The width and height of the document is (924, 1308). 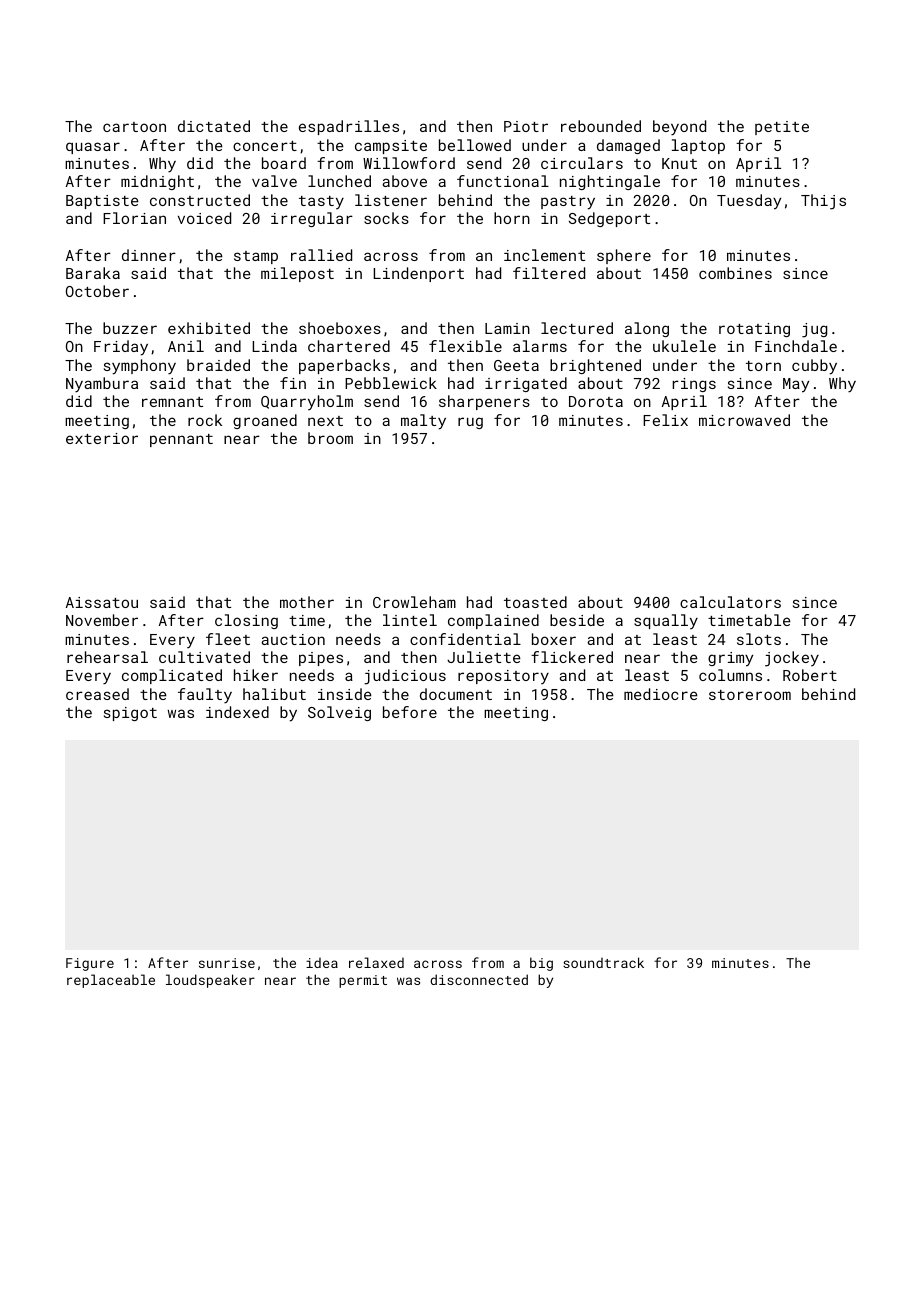 I want to click on grimy, so click(x=730, y=659).
